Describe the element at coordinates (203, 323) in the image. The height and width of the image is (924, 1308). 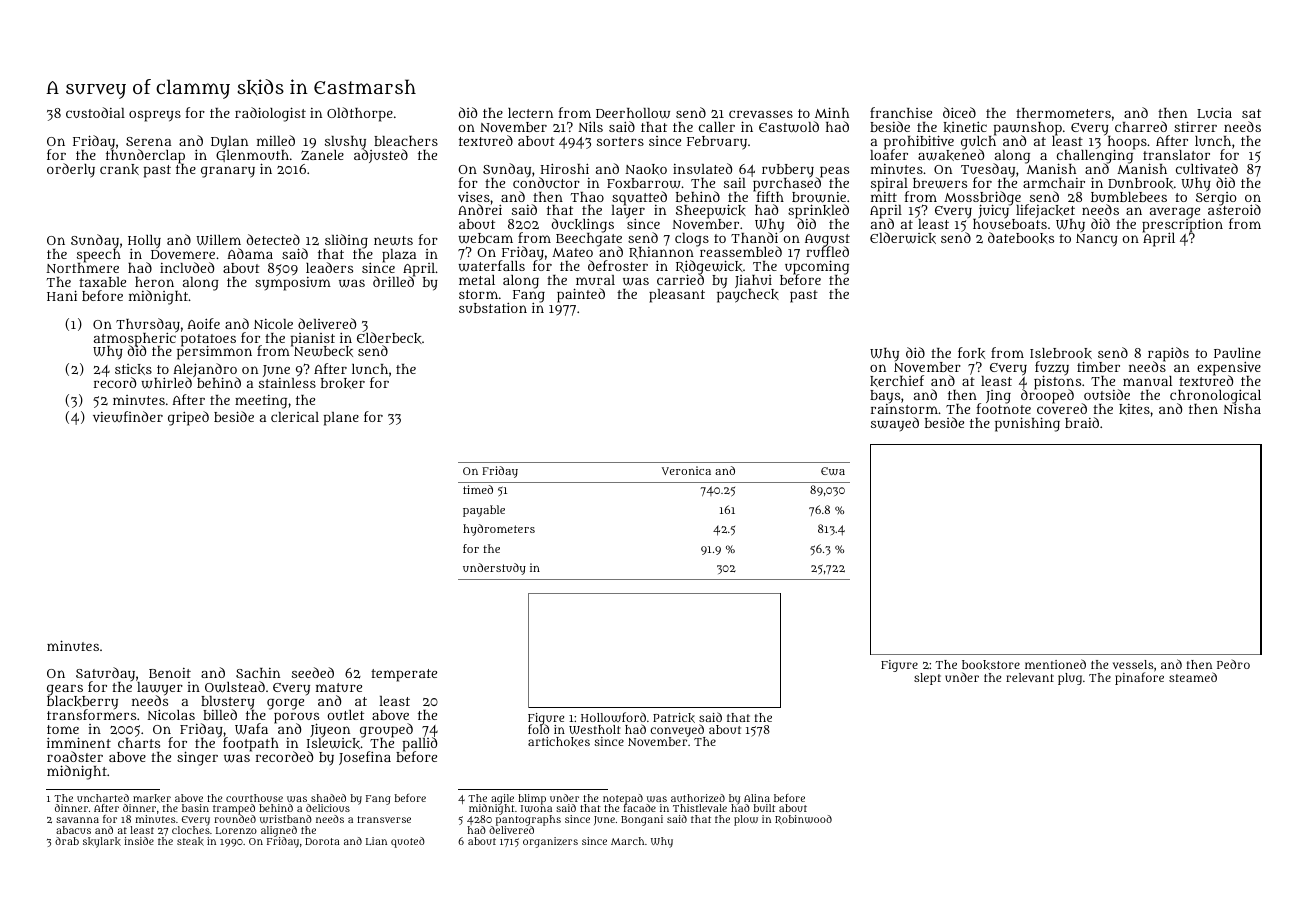
I see `Aoife` at that location.
